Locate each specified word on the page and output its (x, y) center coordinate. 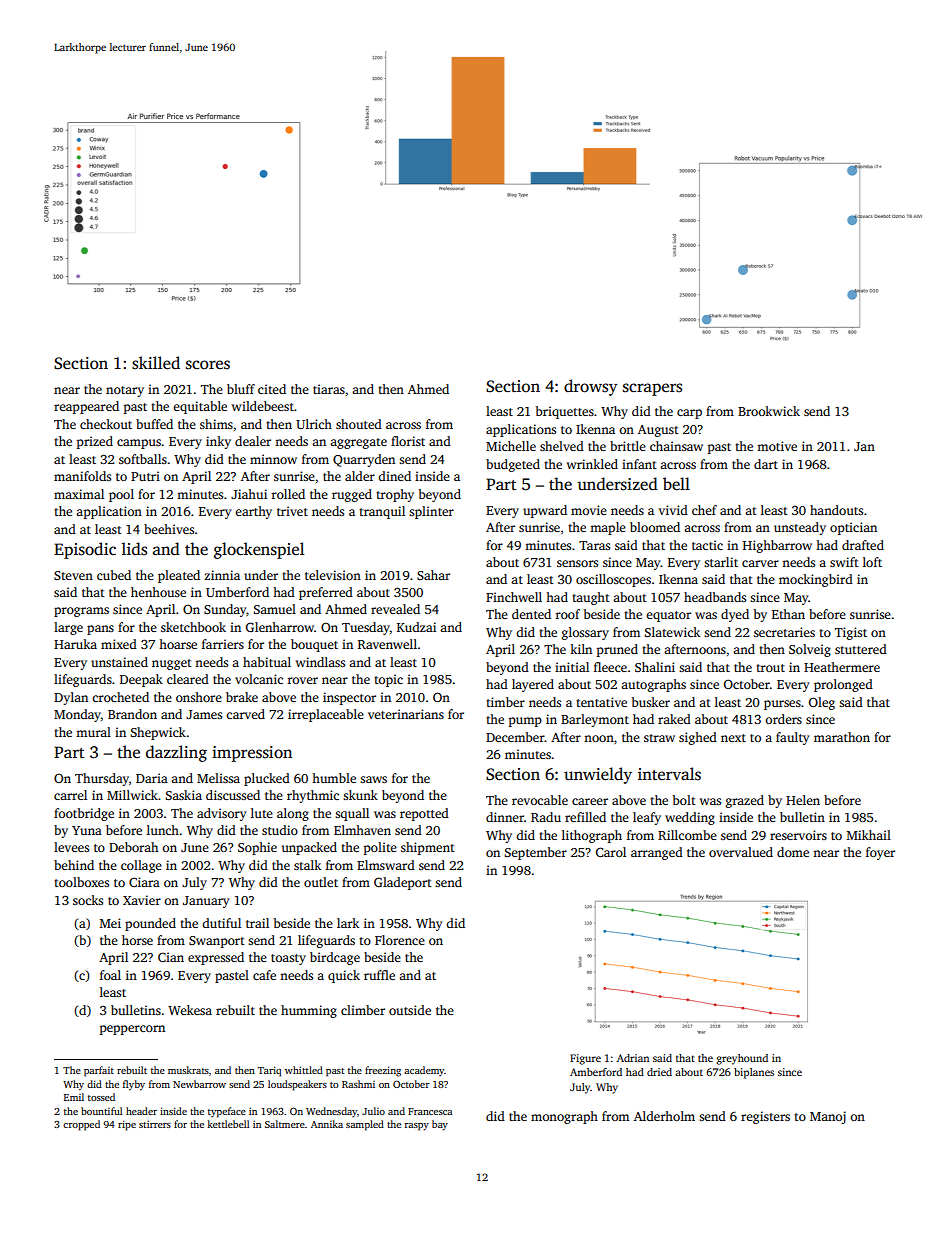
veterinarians (406, 714)
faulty (792, 738)
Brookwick (769, 411)
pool (121, 495)
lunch (163, 830)
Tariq (269, 1071)
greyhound (742, 1059)
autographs (653, 685)
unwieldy (598, 775)
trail (257, 923)
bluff (241, 389)
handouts (836, 510)
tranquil (382, 512)
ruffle (379, 975)
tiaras (329, 389)
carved (245, 714)
